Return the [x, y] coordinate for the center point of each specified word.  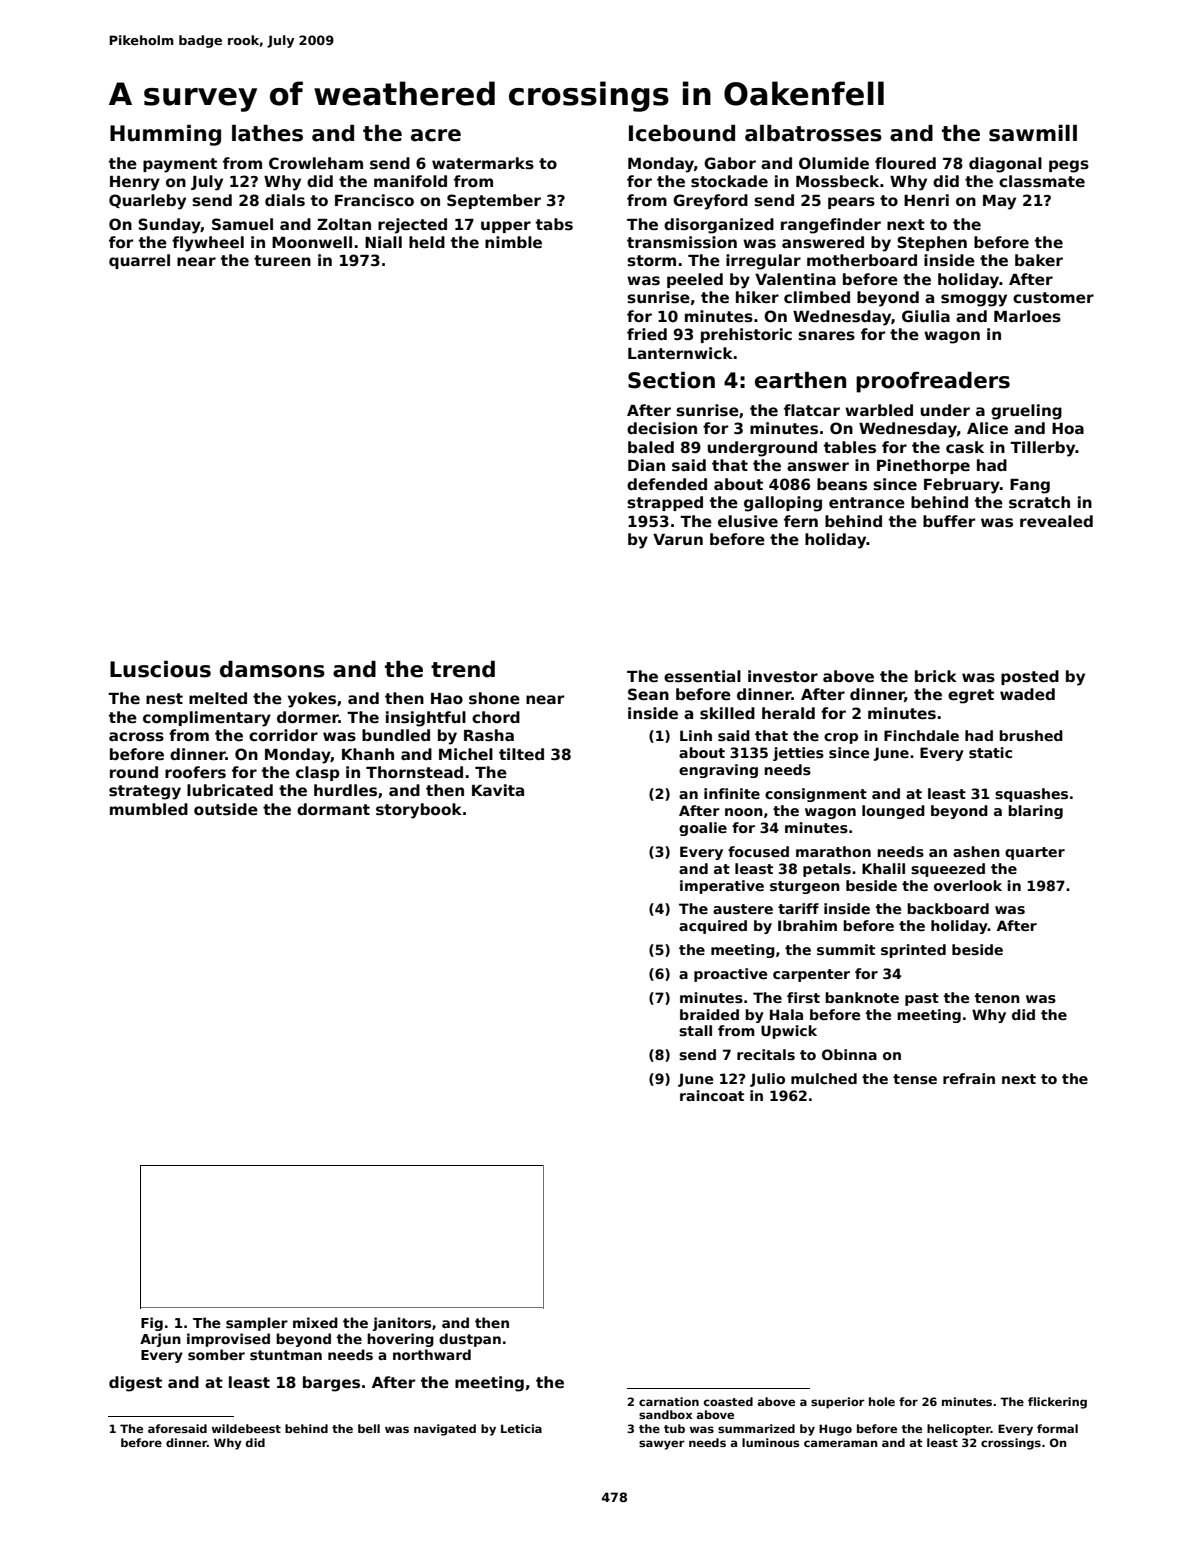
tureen [282, 260]
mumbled [149, 809]
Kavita [498, 790]
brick [936, 676]
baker [1039, 260]
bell [369, 1428]
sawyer [662, 1445]
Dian [646, 465]
